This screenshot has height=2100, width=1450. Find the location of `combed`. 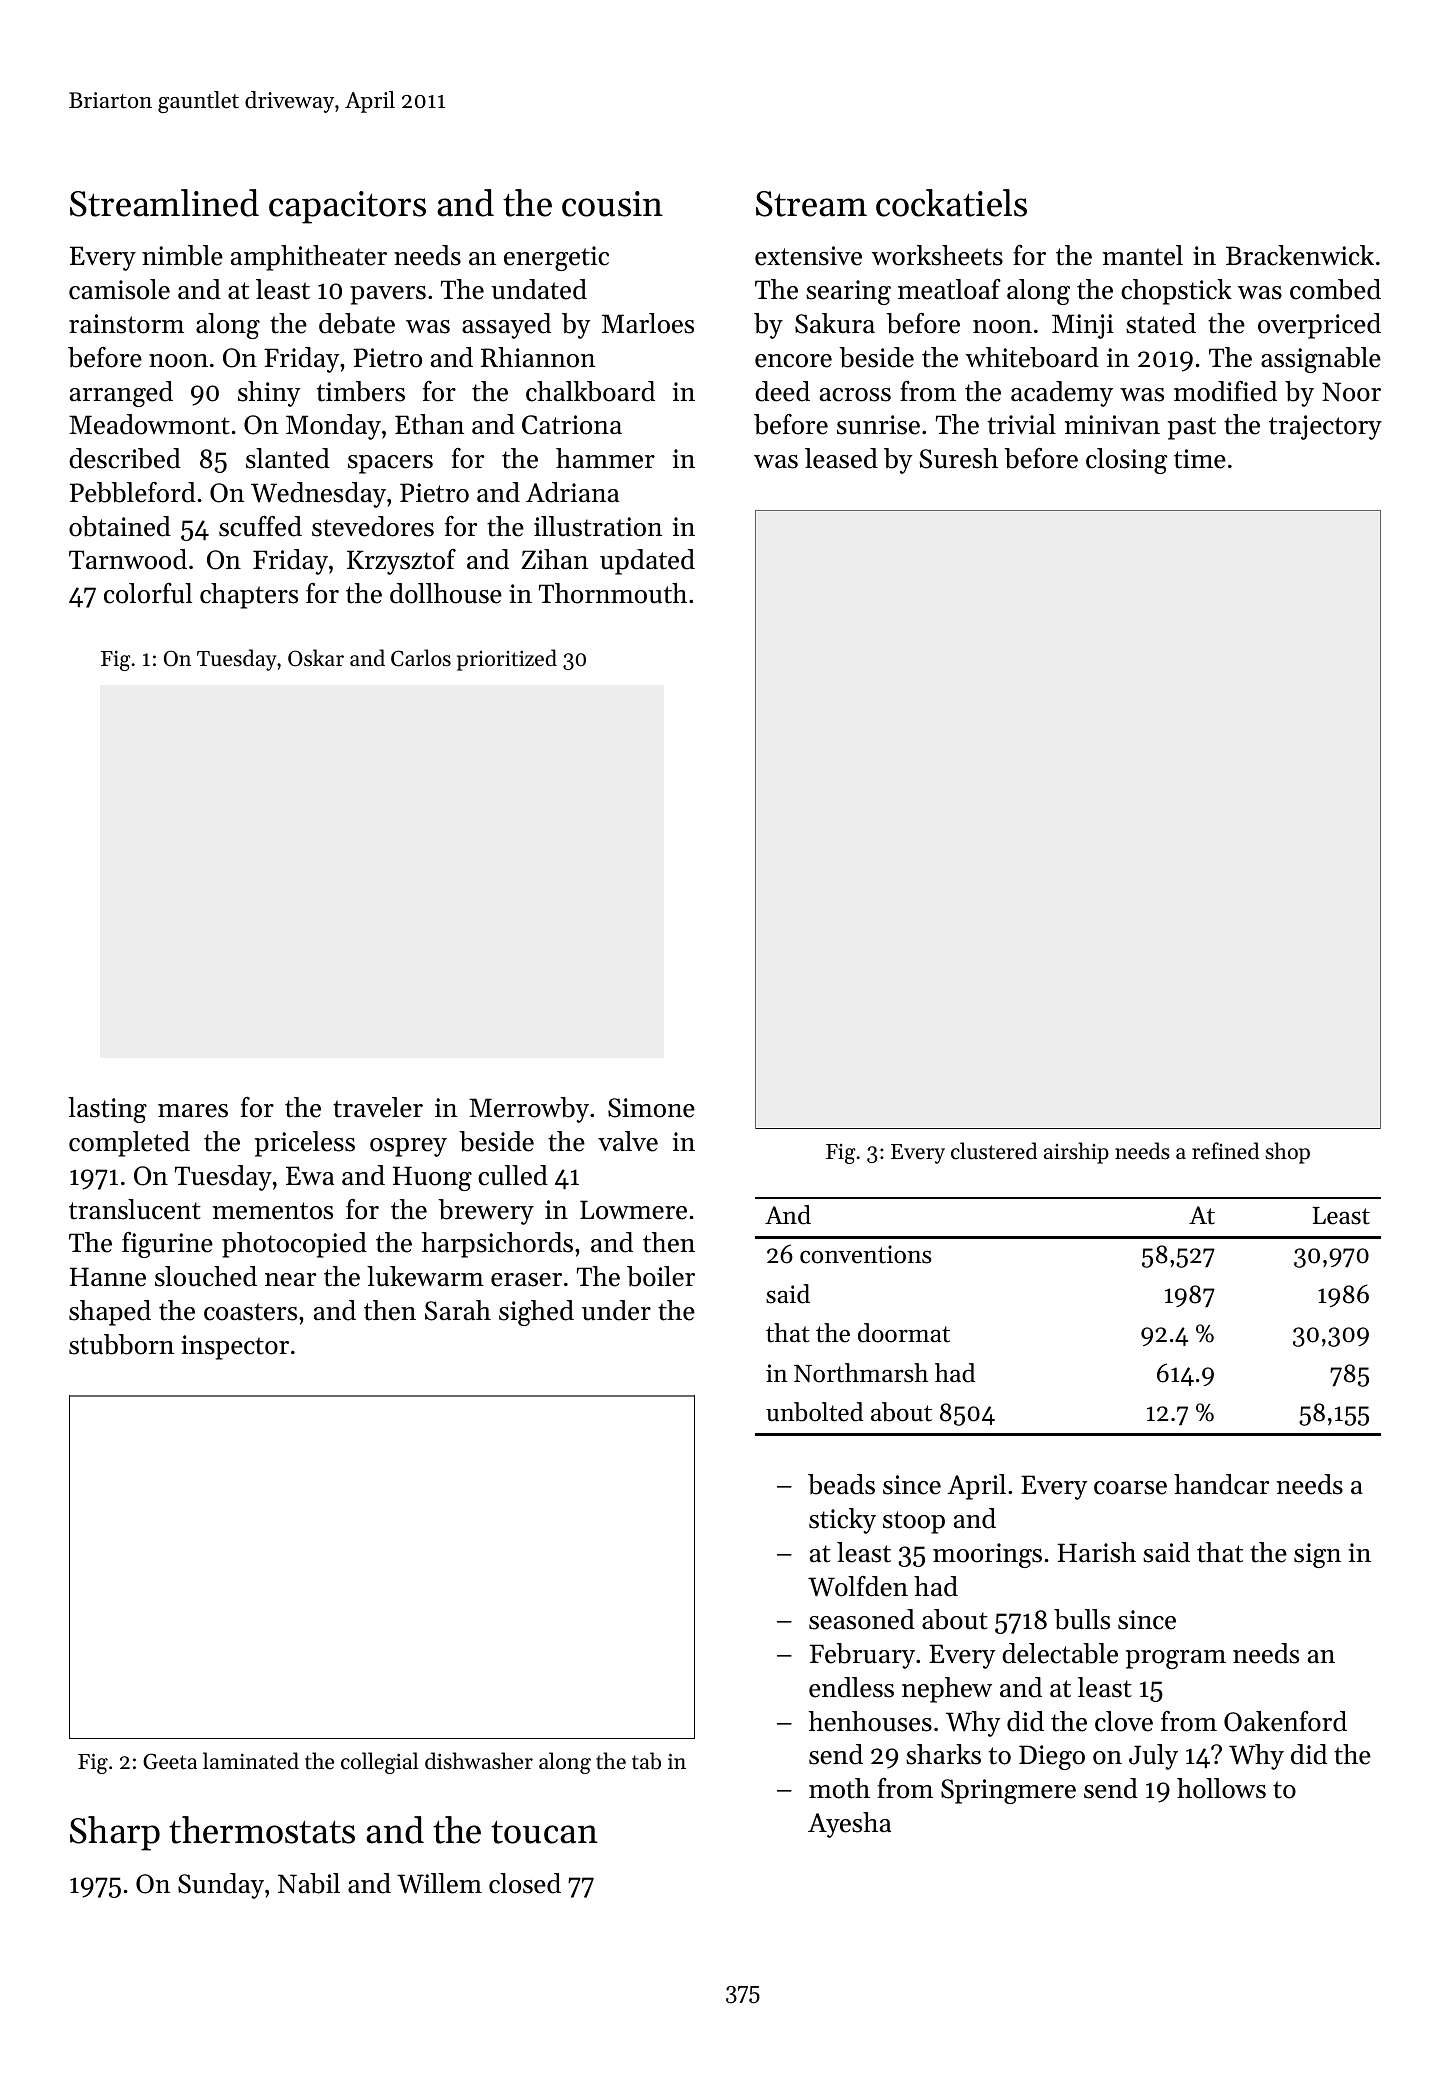

combed is located at coordinates (1335, 289).
